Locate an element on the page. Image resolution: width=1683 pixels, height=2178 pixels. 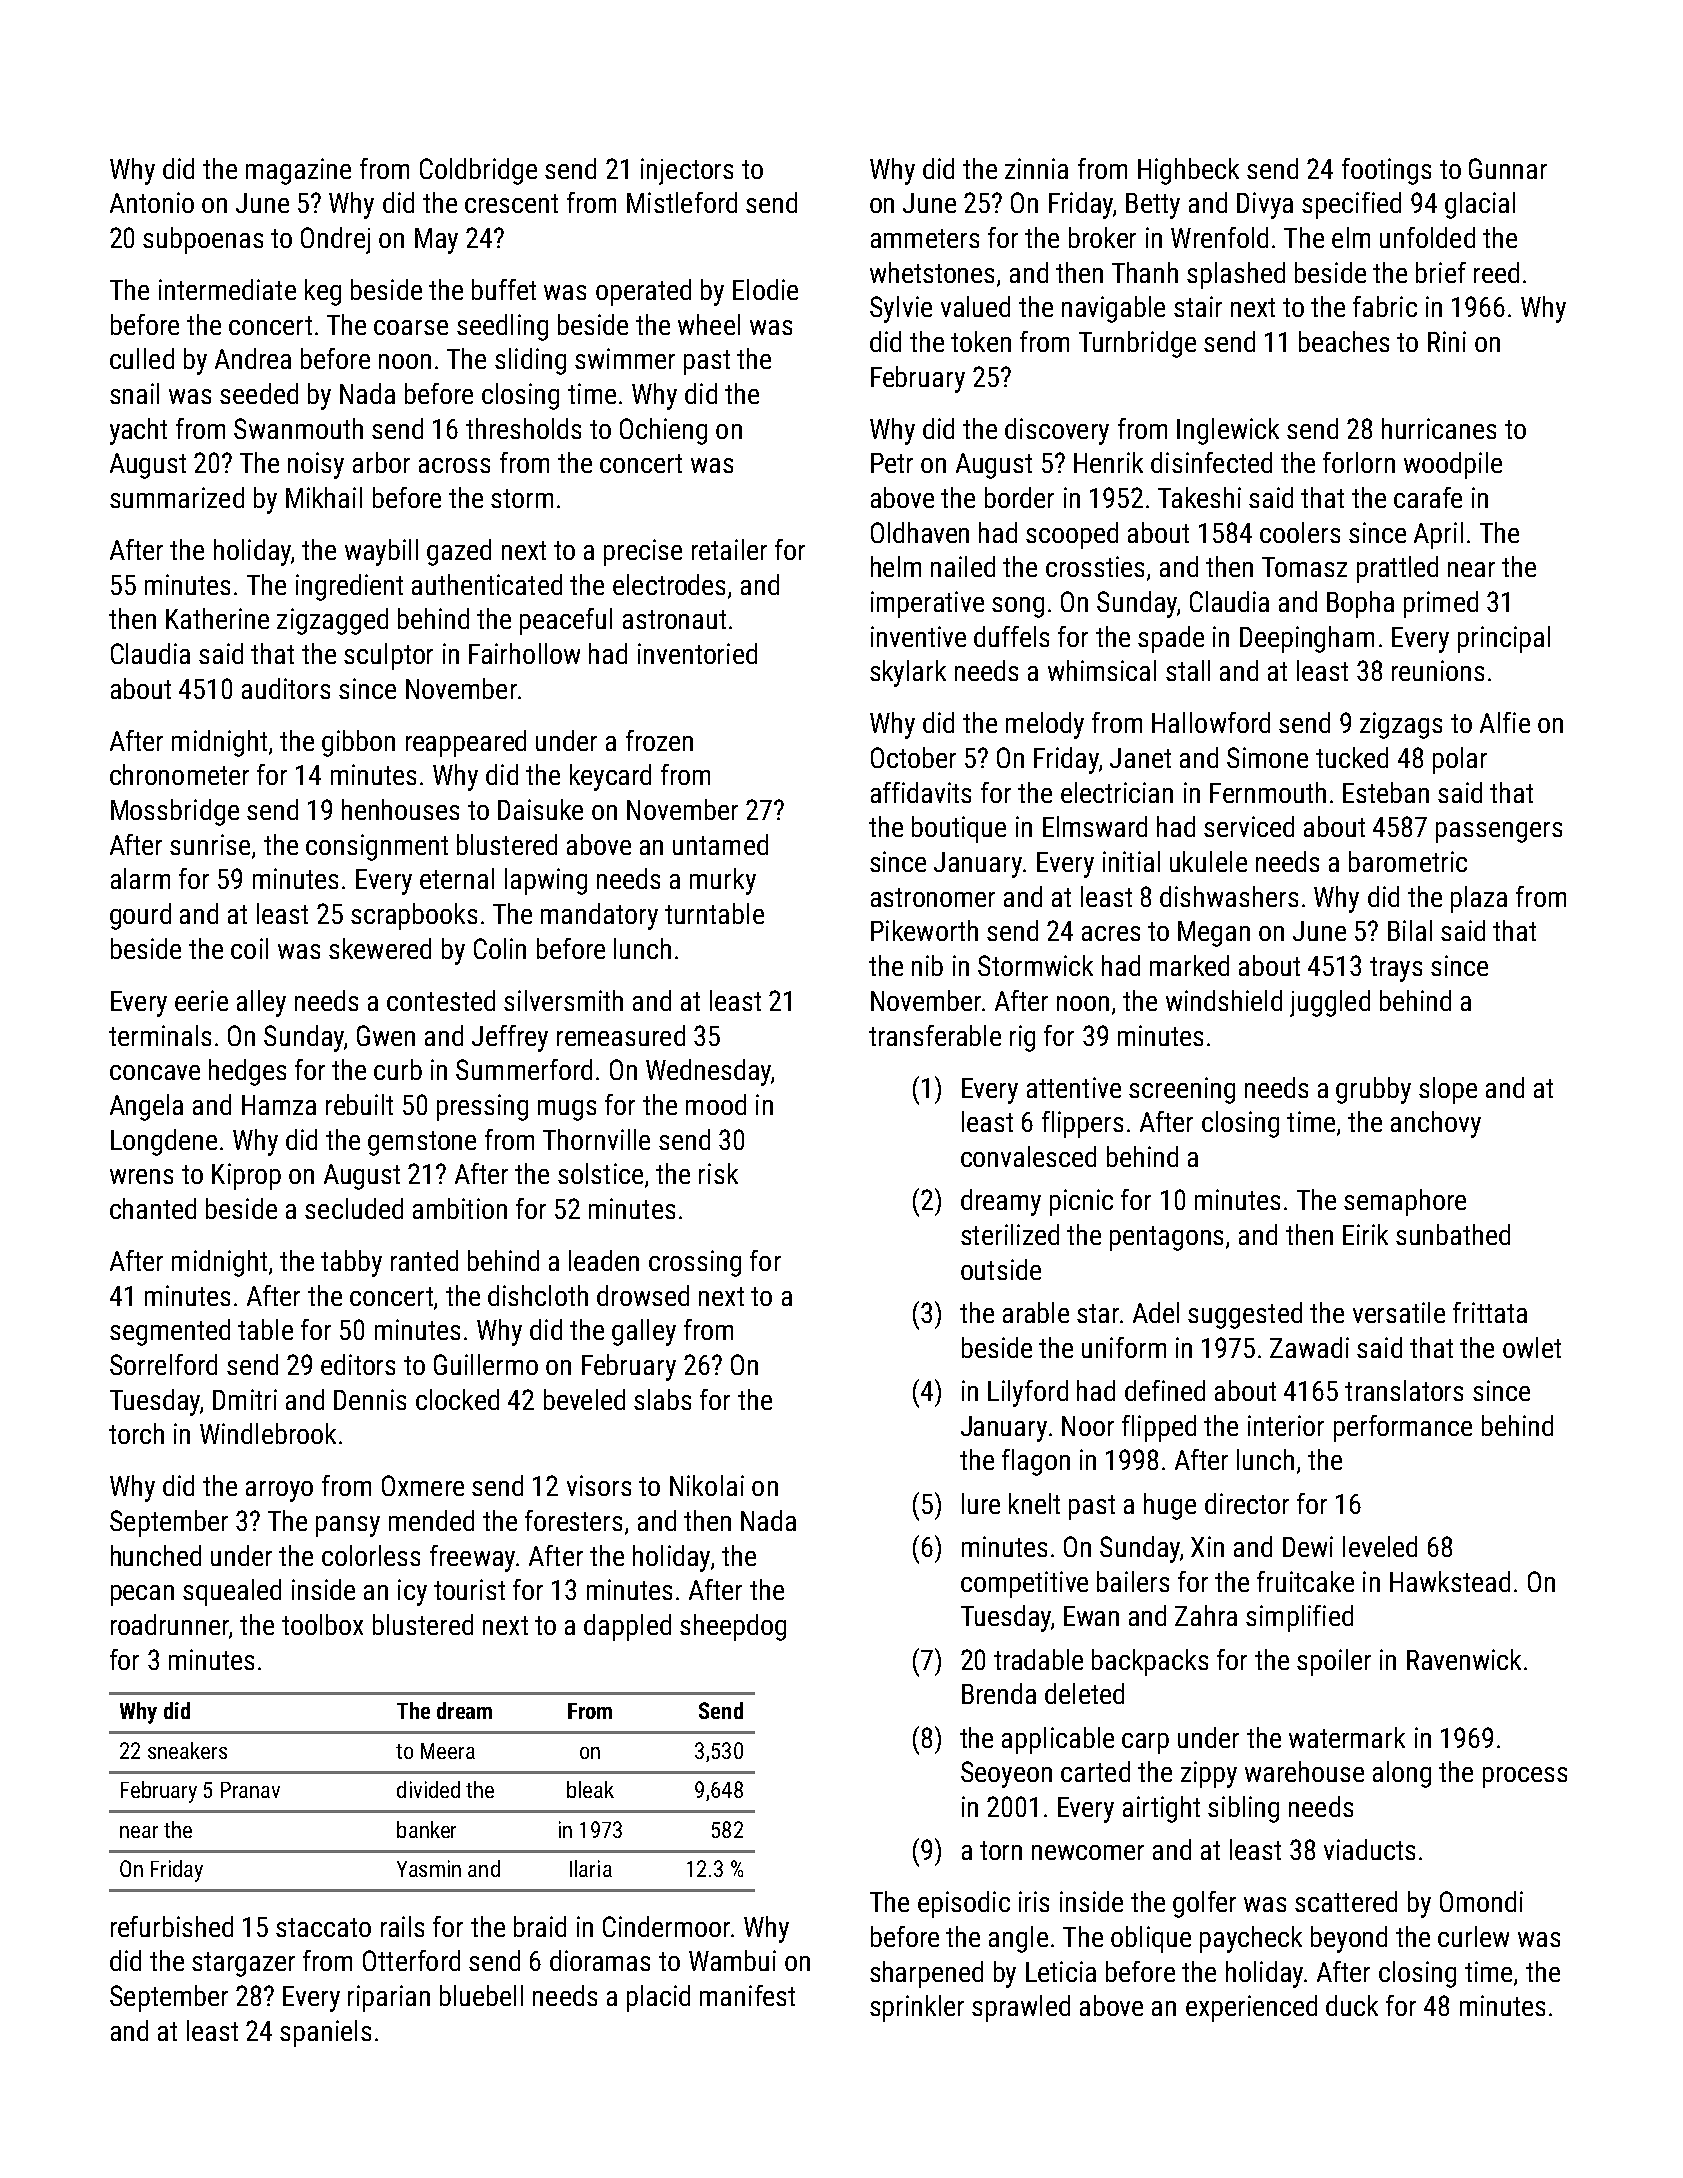
magazine is located at coordinates (298, 171).
